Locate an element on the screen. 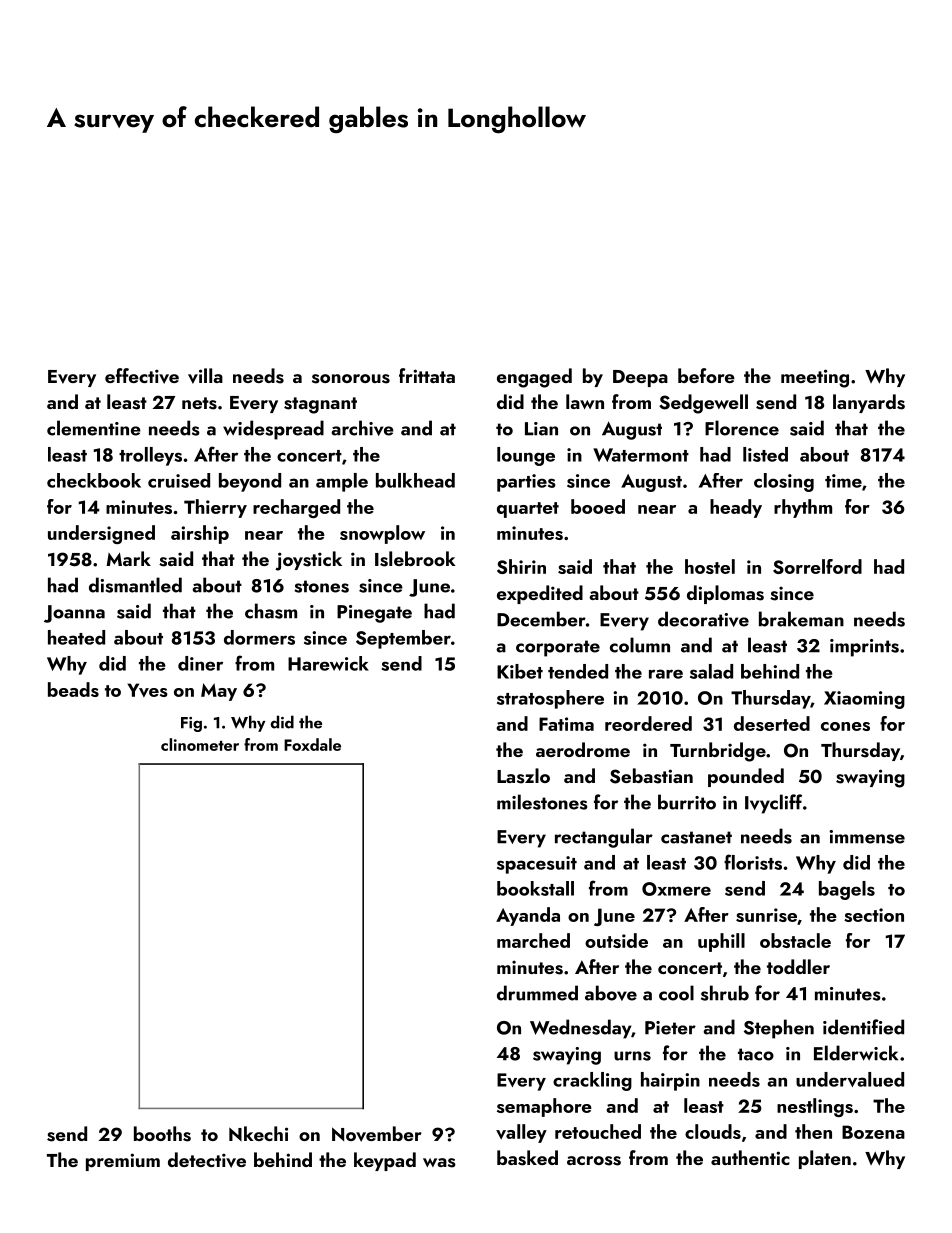 This screenshot has width=952, height=1233. detective is located at coordinates (207, 1160).
